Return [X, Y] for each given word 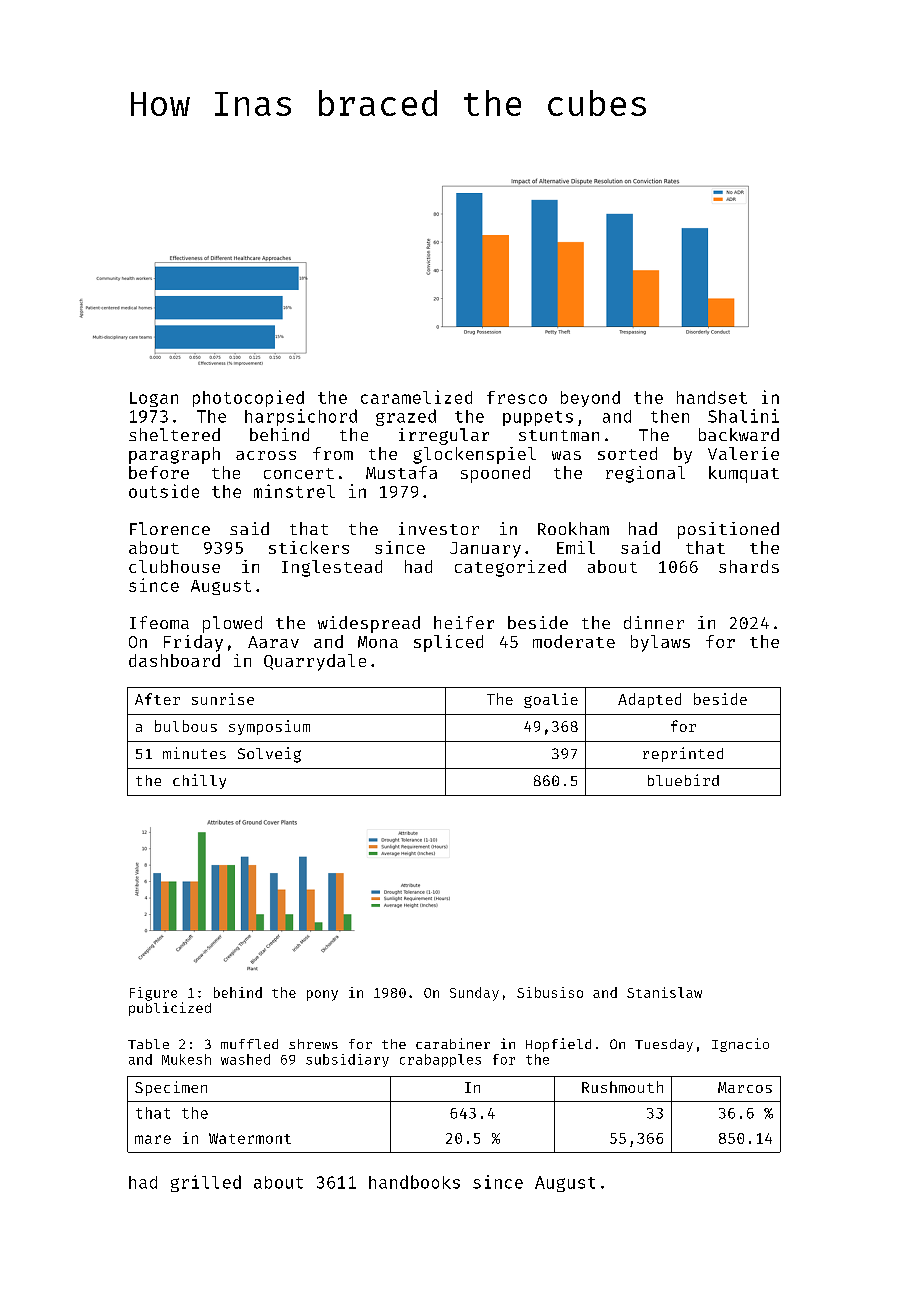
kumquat [744, 474]
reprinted [683, 754]
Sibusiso [550, 992]
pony [322, 995]
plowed [232, 624]
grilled [206, 1183]
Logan [154, 399]
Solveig [269, 755]
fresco [517, 397]
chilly [199, 781]
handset [712, 397]
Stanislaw [664, 992]
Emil [576, 547]
